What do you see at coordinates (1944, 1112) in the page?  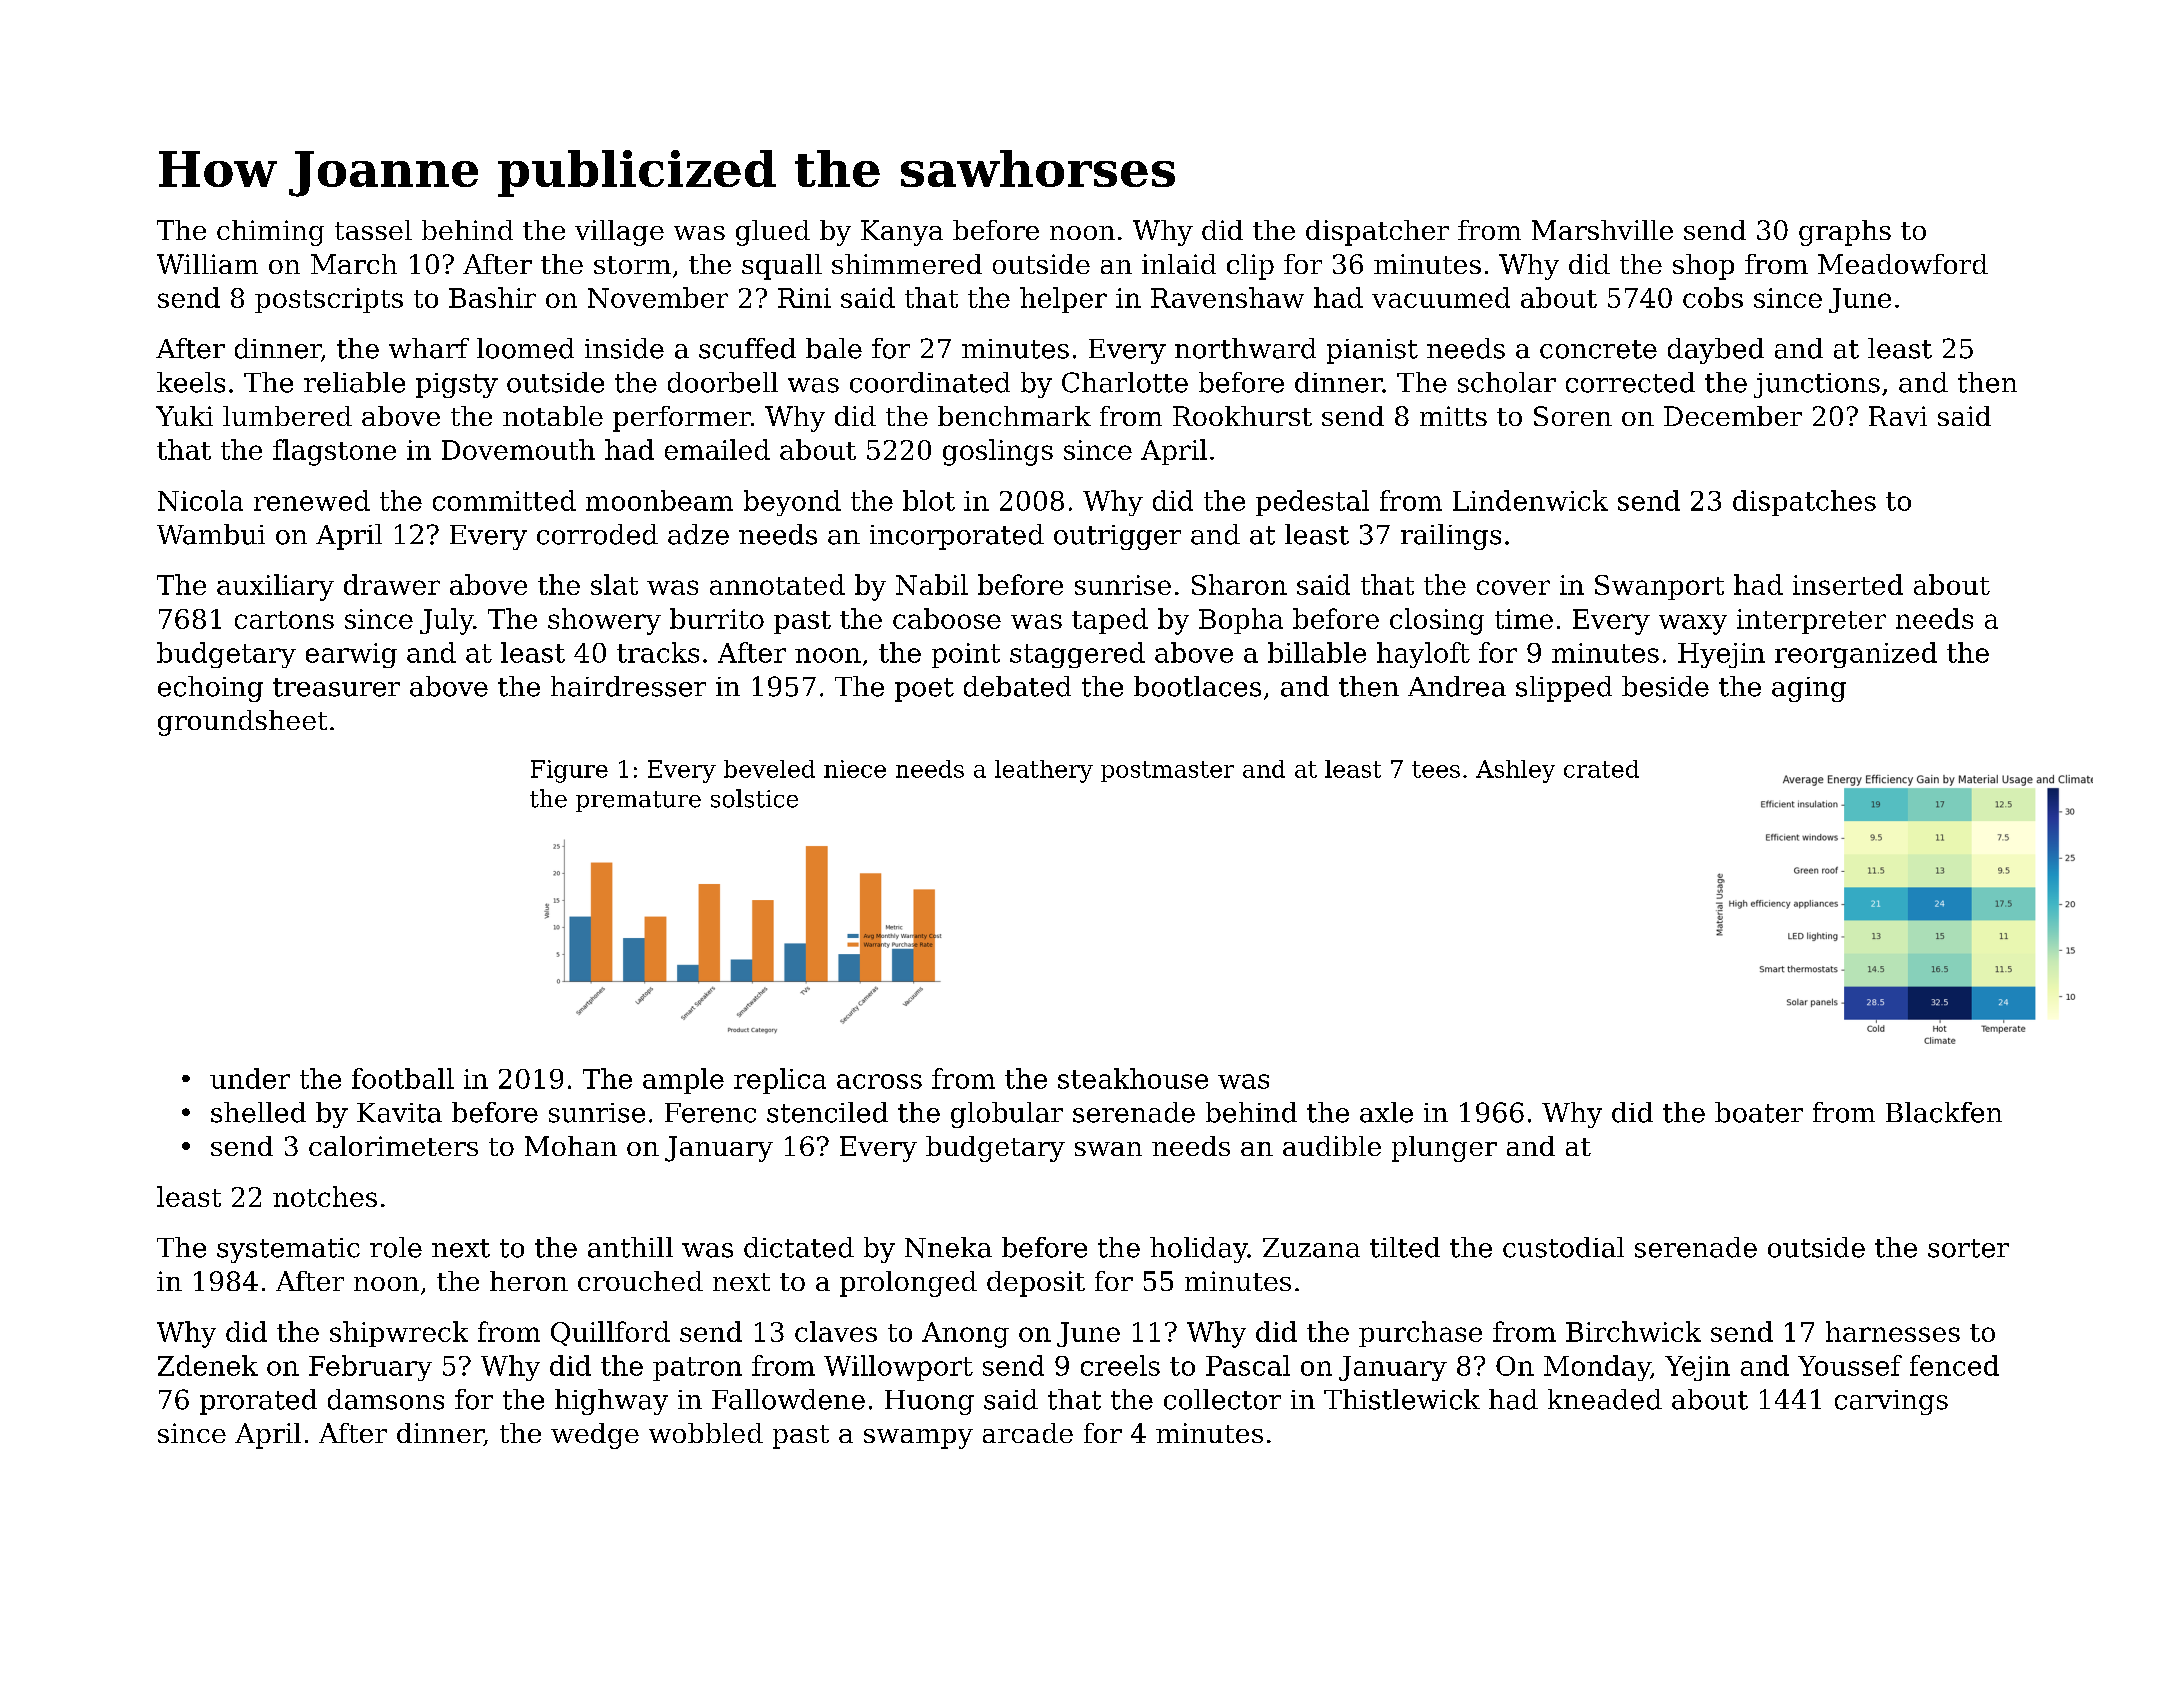 I see `Blackfen` at bounding box center [1944, 1112].
